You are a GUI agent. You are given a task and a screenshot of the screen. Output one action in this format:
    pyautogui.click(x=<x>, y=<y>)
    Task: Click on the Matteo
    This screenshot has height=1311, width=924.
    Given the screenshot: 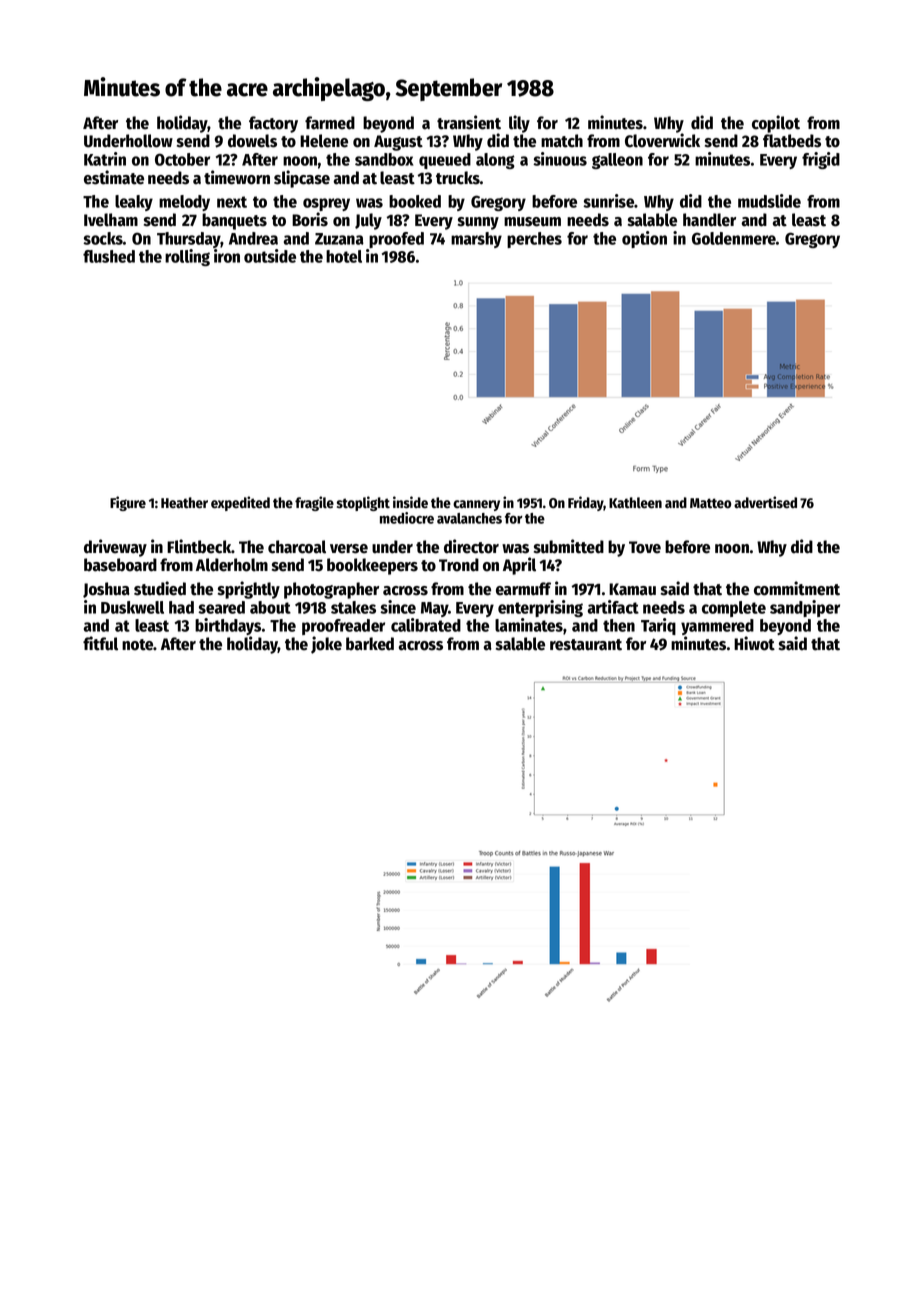 What is the action you would take?
    pyautogui.click(x=710, y=503)
